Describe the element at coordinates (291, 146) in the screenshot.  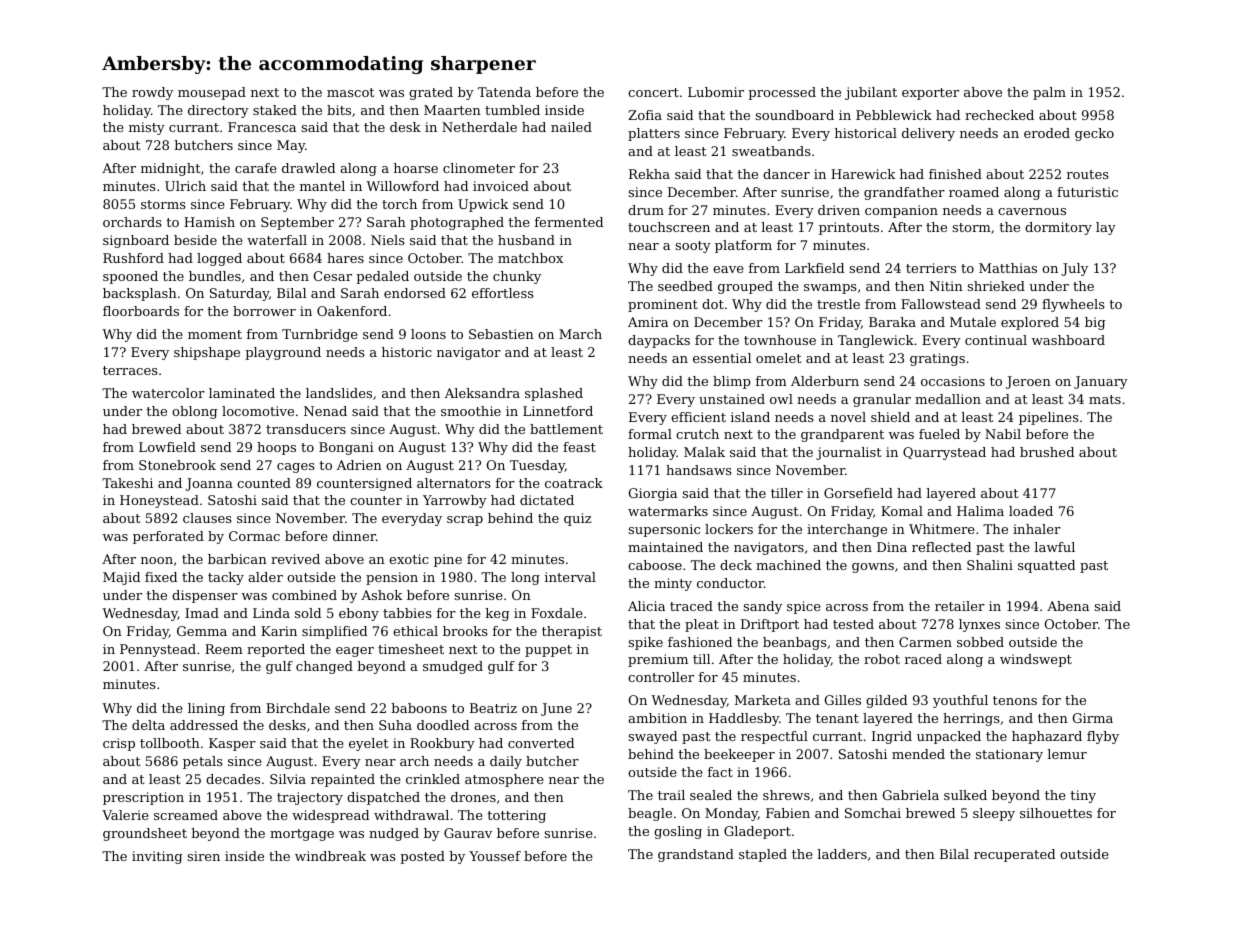
I see `May` at that location.
